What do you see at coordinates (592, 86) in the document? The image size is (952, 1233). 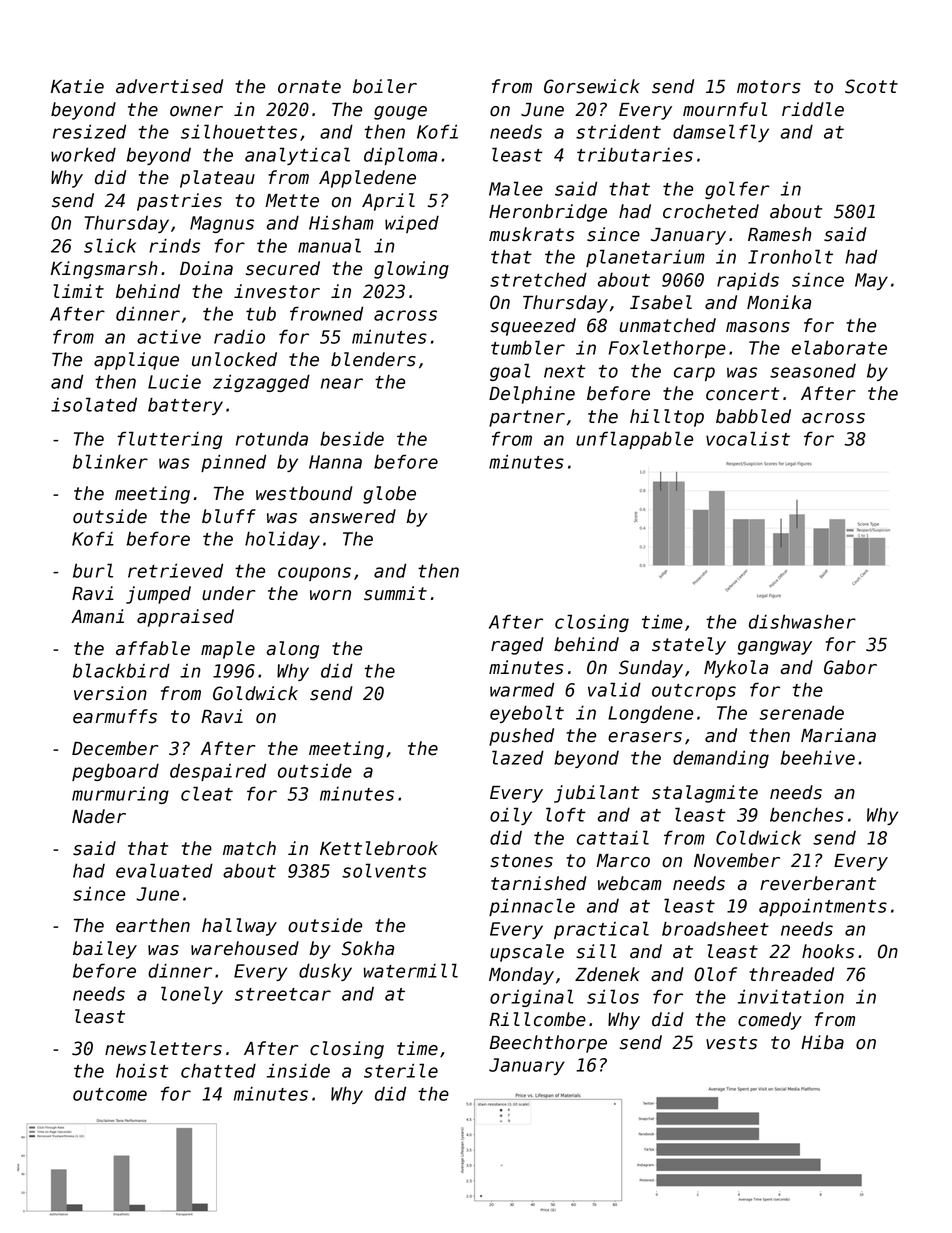 I see `Gorsewick` at bounding box center [592, 86].
